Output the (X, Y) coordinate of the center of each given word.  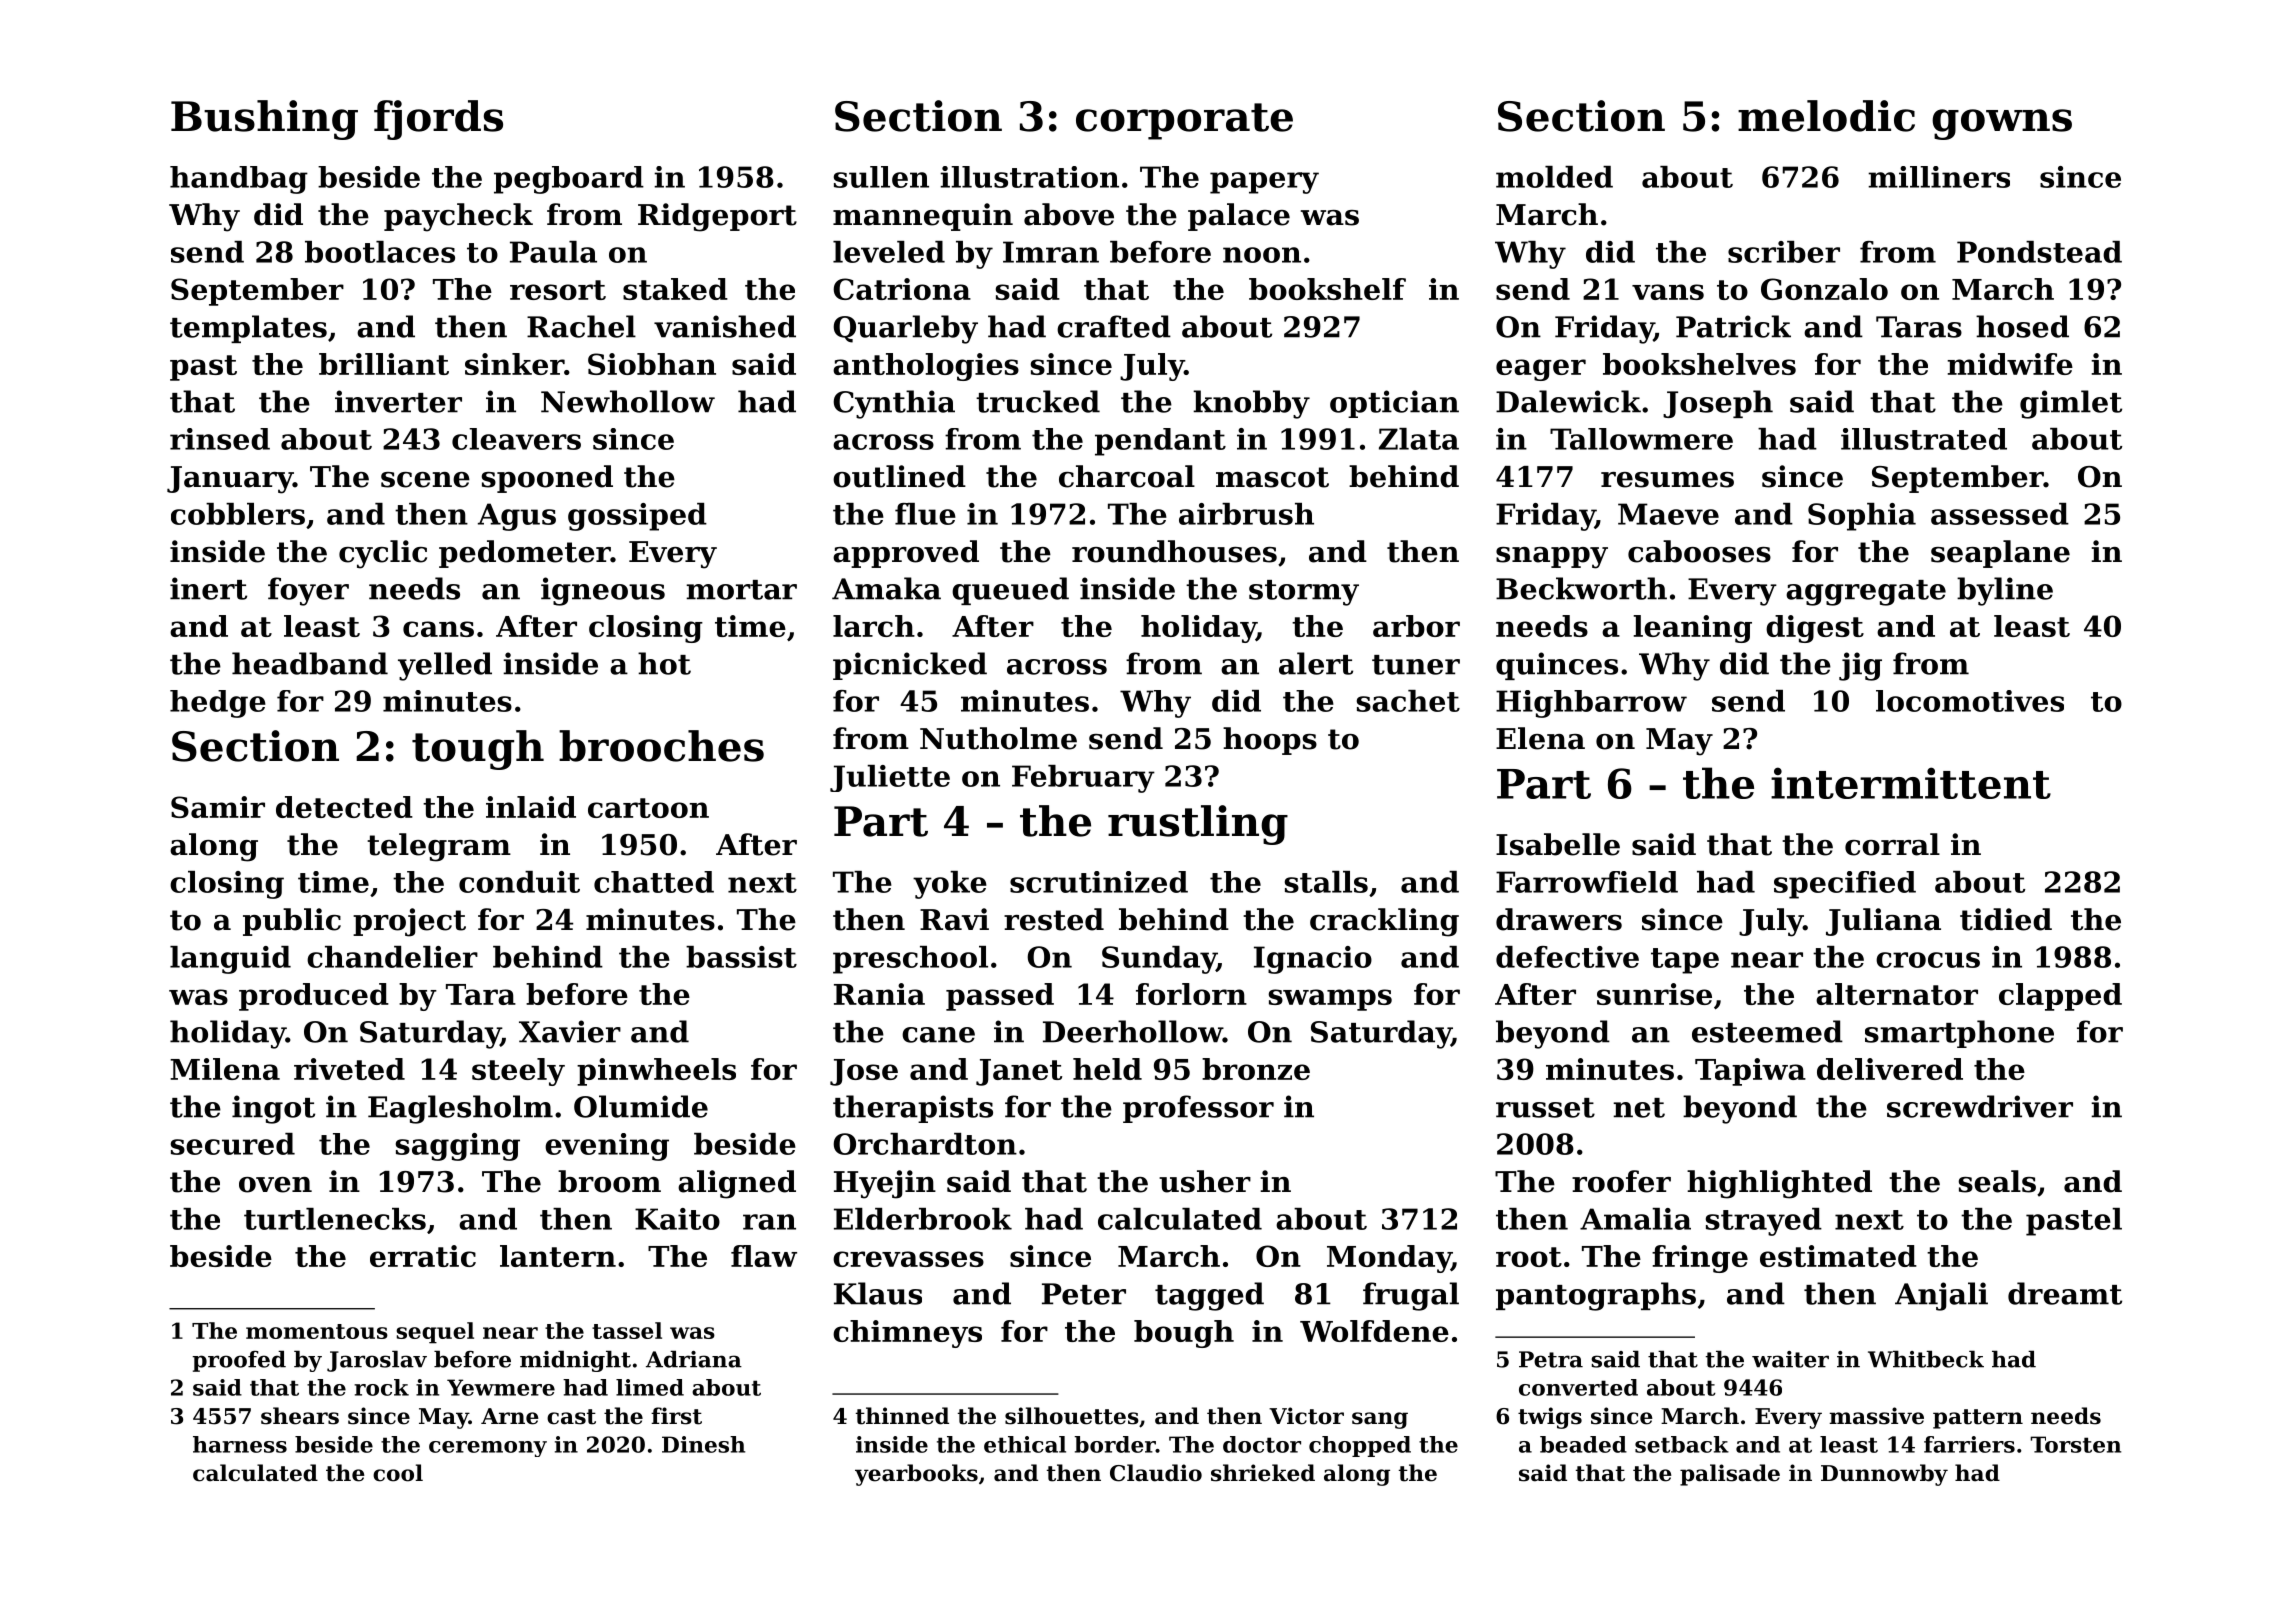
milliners (1939, 177)
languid (230, 960)
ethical (1025, 1444)
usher (1205, 1181)
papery (1264, 183)
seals (1997, 1181)
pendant (1160, 442)
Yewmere (501, 1387)
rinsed (220, 439)
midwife (2010, 364)
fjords (438, 120)
